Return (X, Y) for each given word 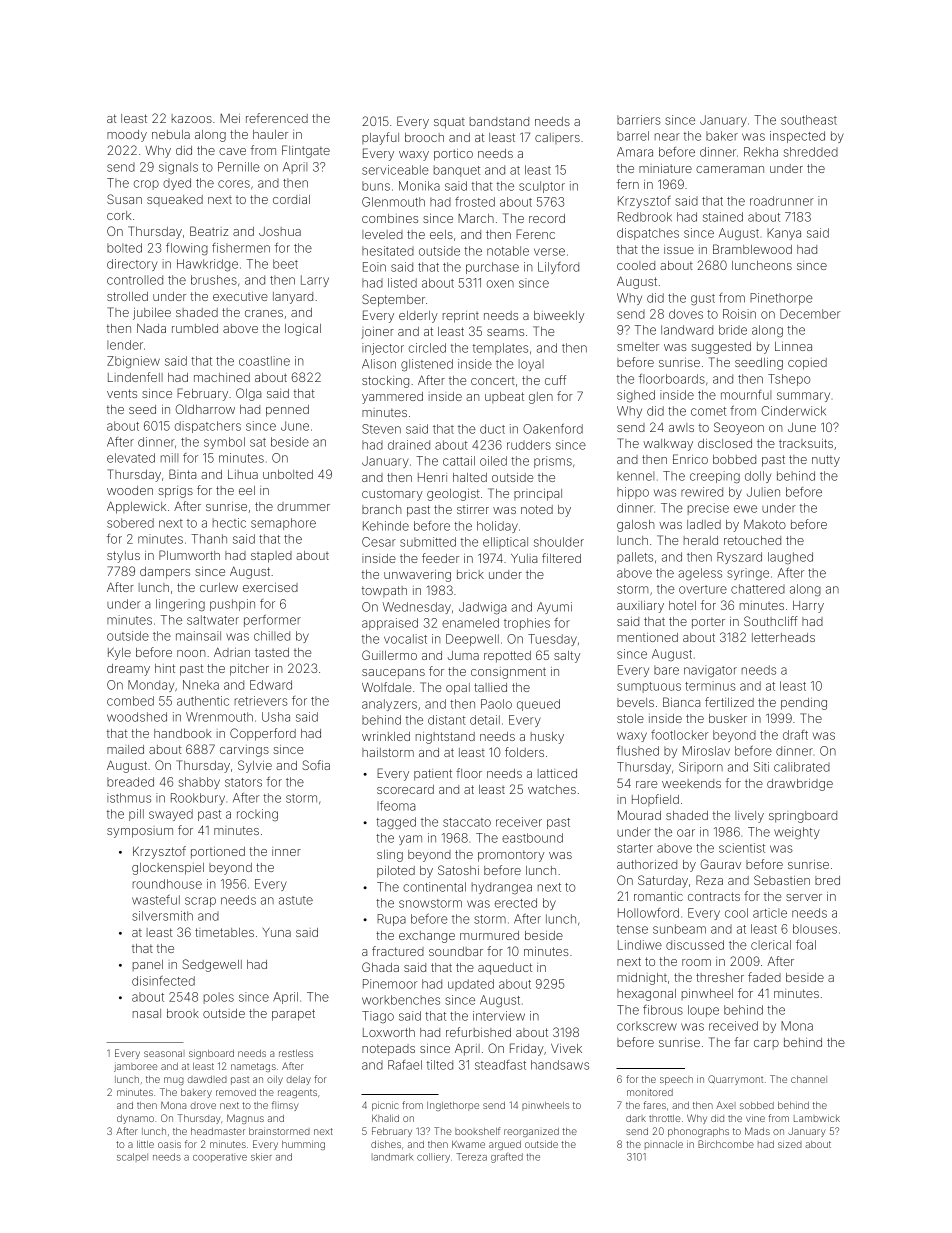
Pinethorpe (781, 299)
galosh (635, 526)
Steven (381, 429)
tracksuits (806, 443)
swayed (171, 815)
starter (635, 848)
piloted (396, 872)
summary (803, 397)
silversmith (162, 916)
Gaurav (721, 864)
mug (174, 1081)
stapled (271, 557)
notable (508, 251)
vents (122, 393)
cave (232, 151)
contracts (714, 896)
